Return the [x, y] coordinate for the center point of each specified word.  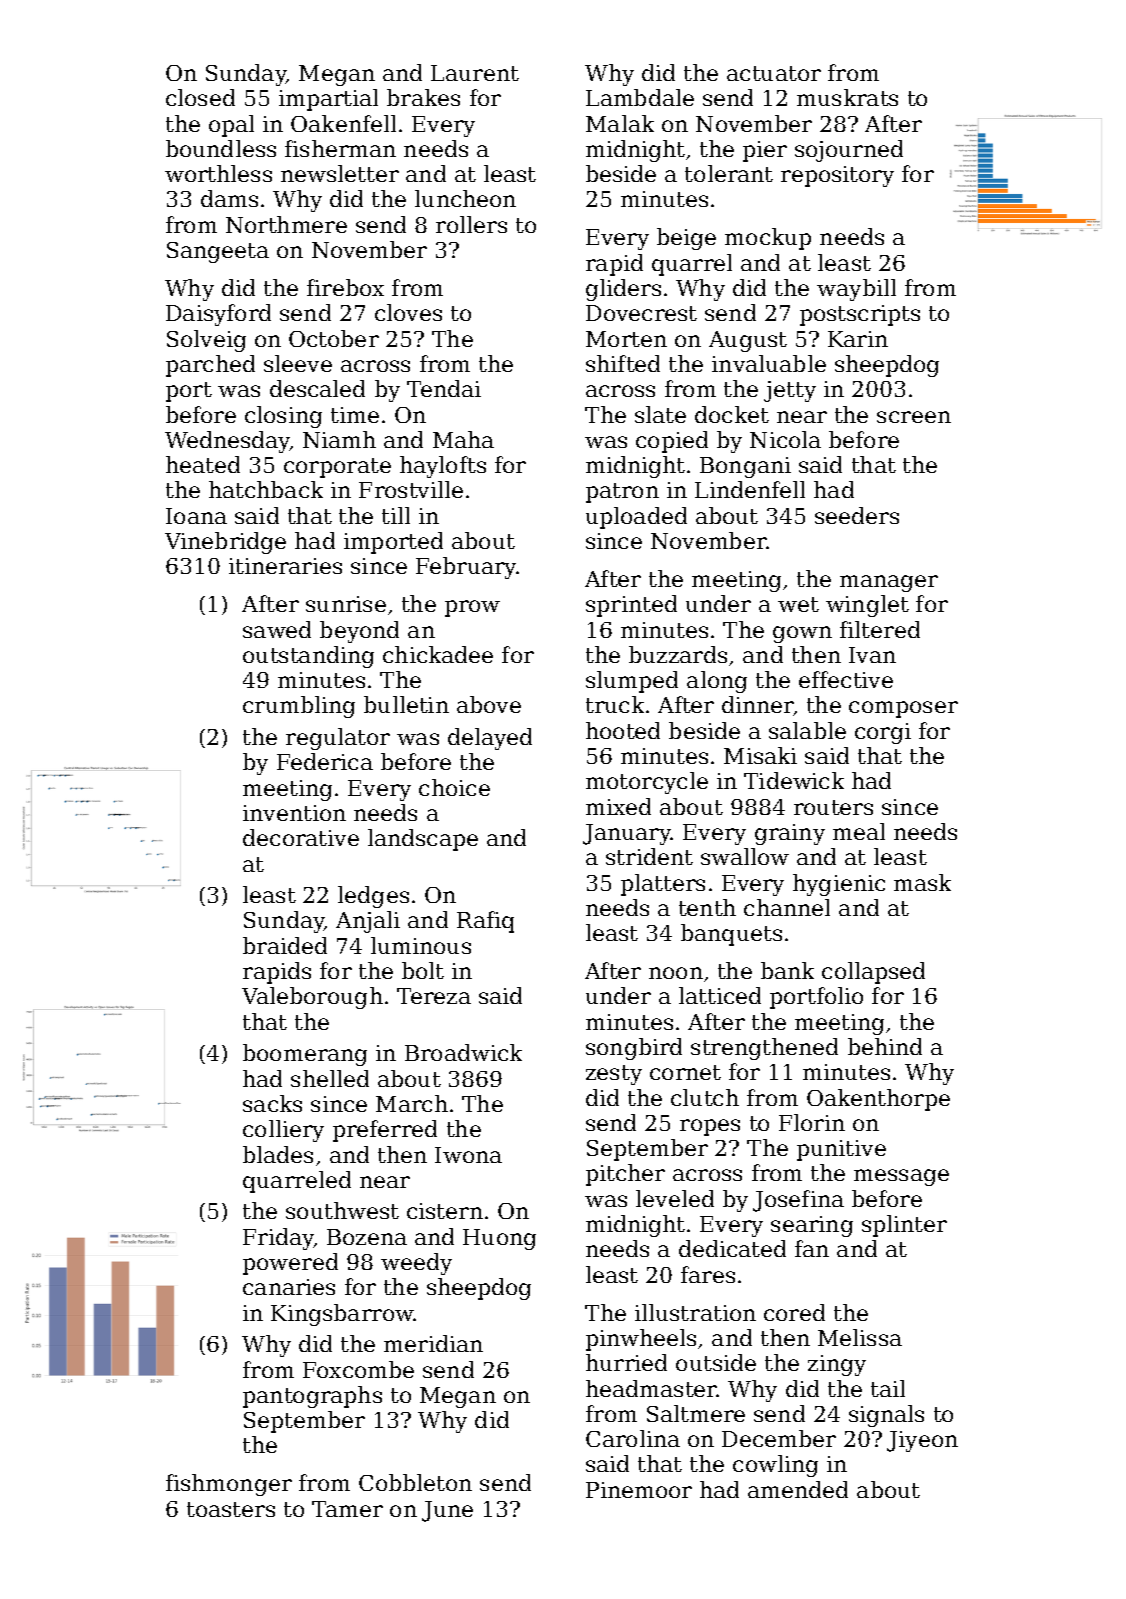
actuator [774, 73]
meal [859, 831]
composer [903, 709]
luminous [421, 945]
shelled [330, 1078]
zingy [837, 1365]
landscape [423, 840]
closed [200, 97]
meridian [433, 1343]
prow [472, 608]
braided [285, 945]
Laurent [475, 73]
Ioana [196, 516]
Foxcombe [358, 1369]
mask [922, 882]
